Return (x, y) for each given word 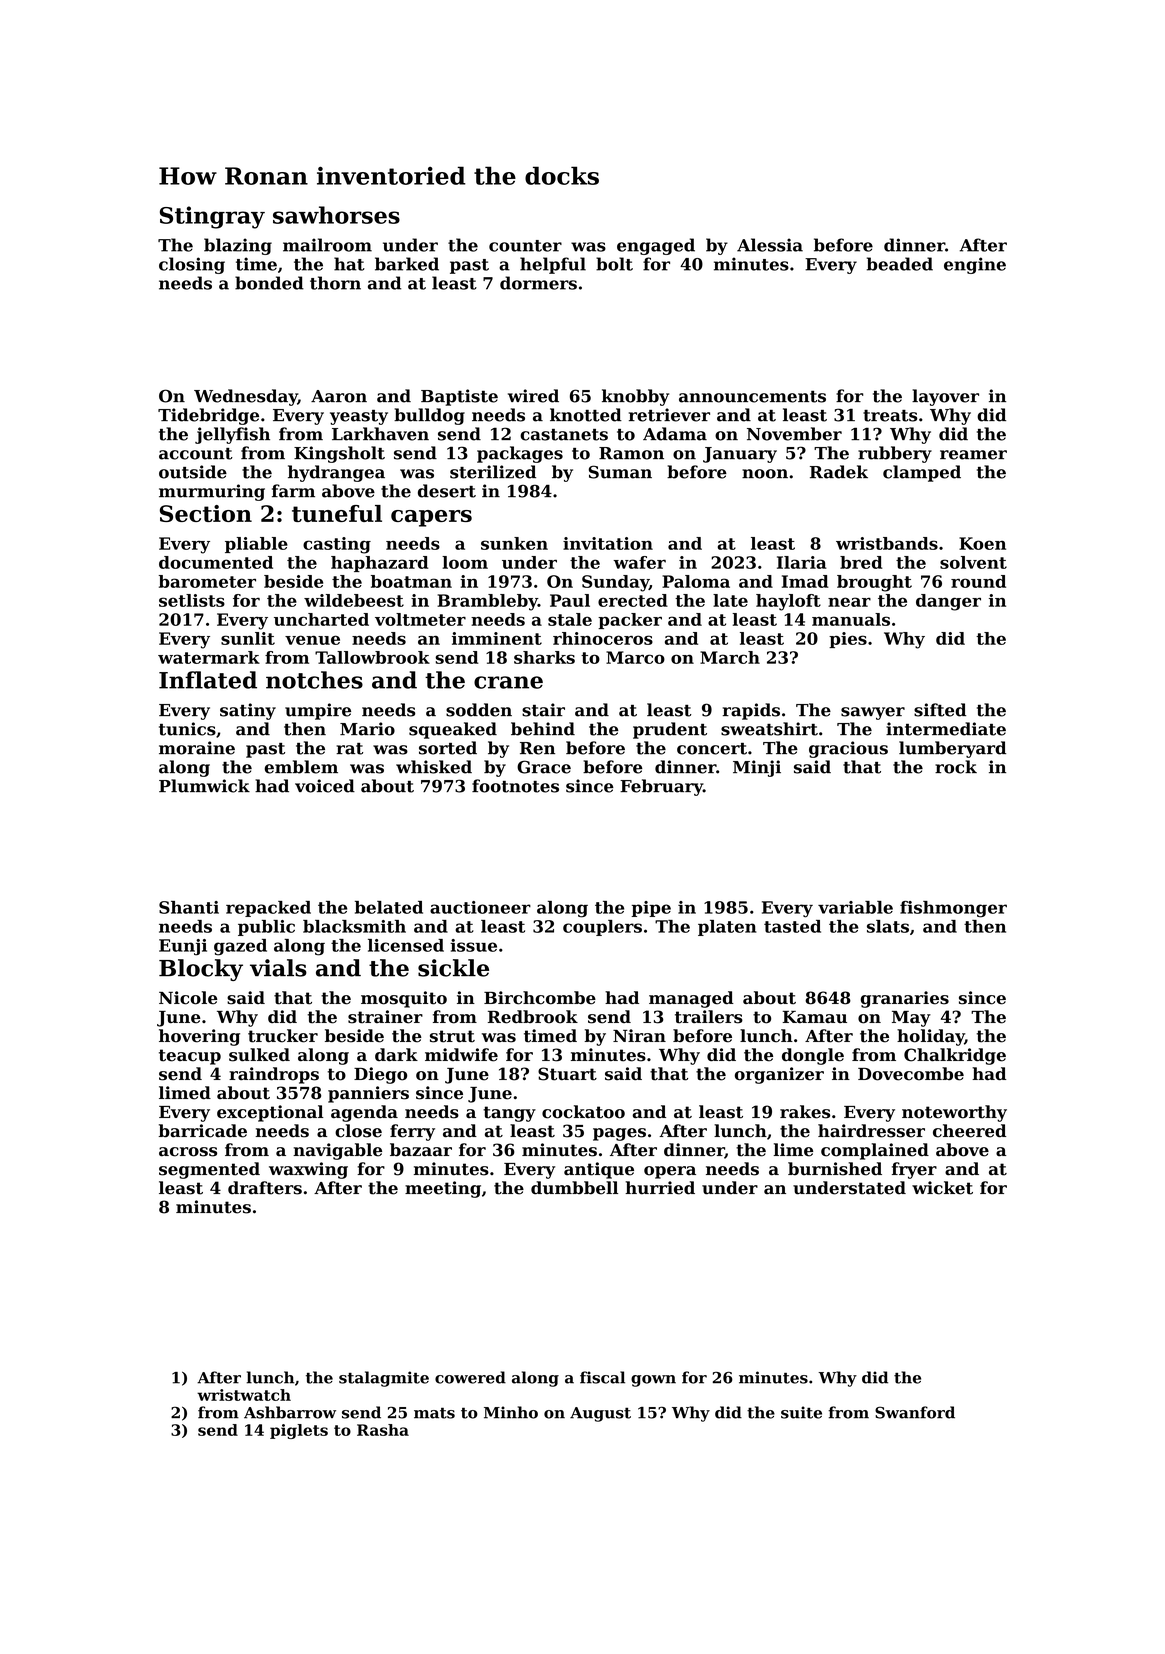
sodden (479, 710)
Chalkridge (955, 1056)
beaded (900, 264)
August (600, 1414)
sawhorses (336, 215)
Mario (367, 729)
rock (956, 767)
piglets (299, 1431)
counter (525, 246)
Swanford (915, 1412)
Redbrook (533, 1017)
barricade (203, 1131)
